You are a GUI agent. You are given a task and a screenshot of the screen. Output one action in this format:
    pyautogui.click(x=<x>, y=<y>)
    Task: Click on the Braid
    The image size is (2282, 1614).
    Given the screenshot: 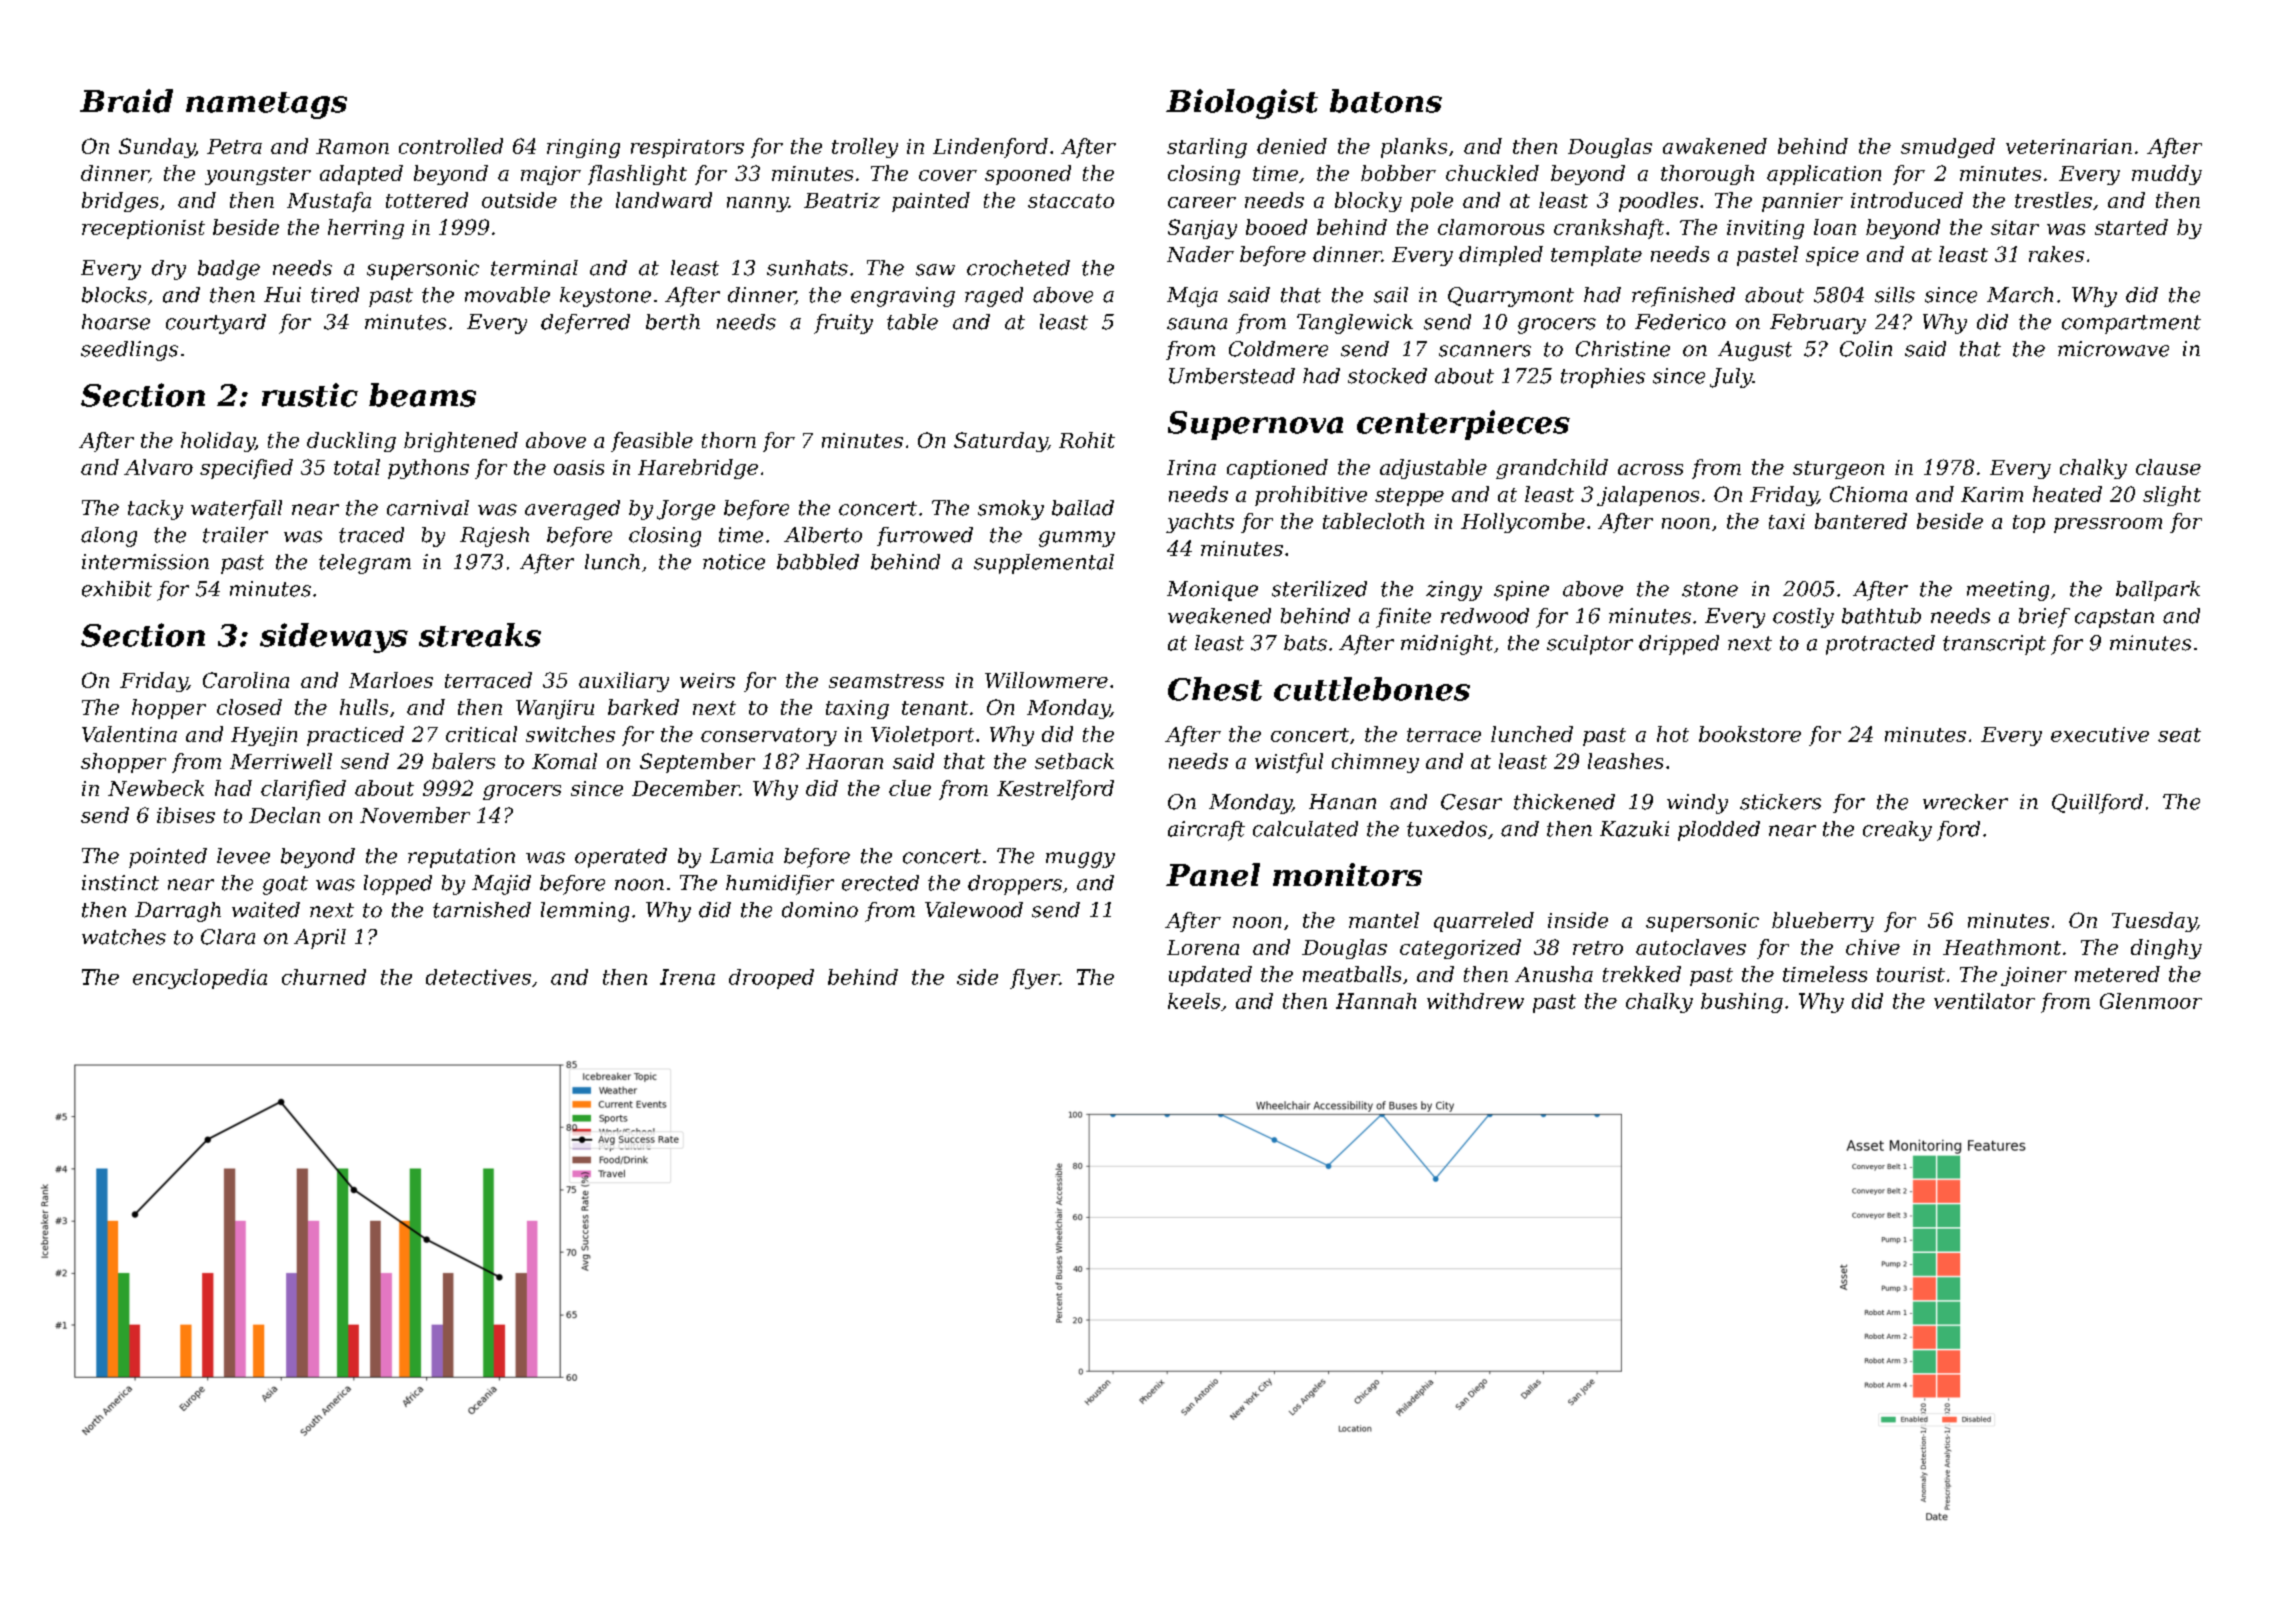 What is the action you would take?
    pyautogui.click(x=126, y=101)
